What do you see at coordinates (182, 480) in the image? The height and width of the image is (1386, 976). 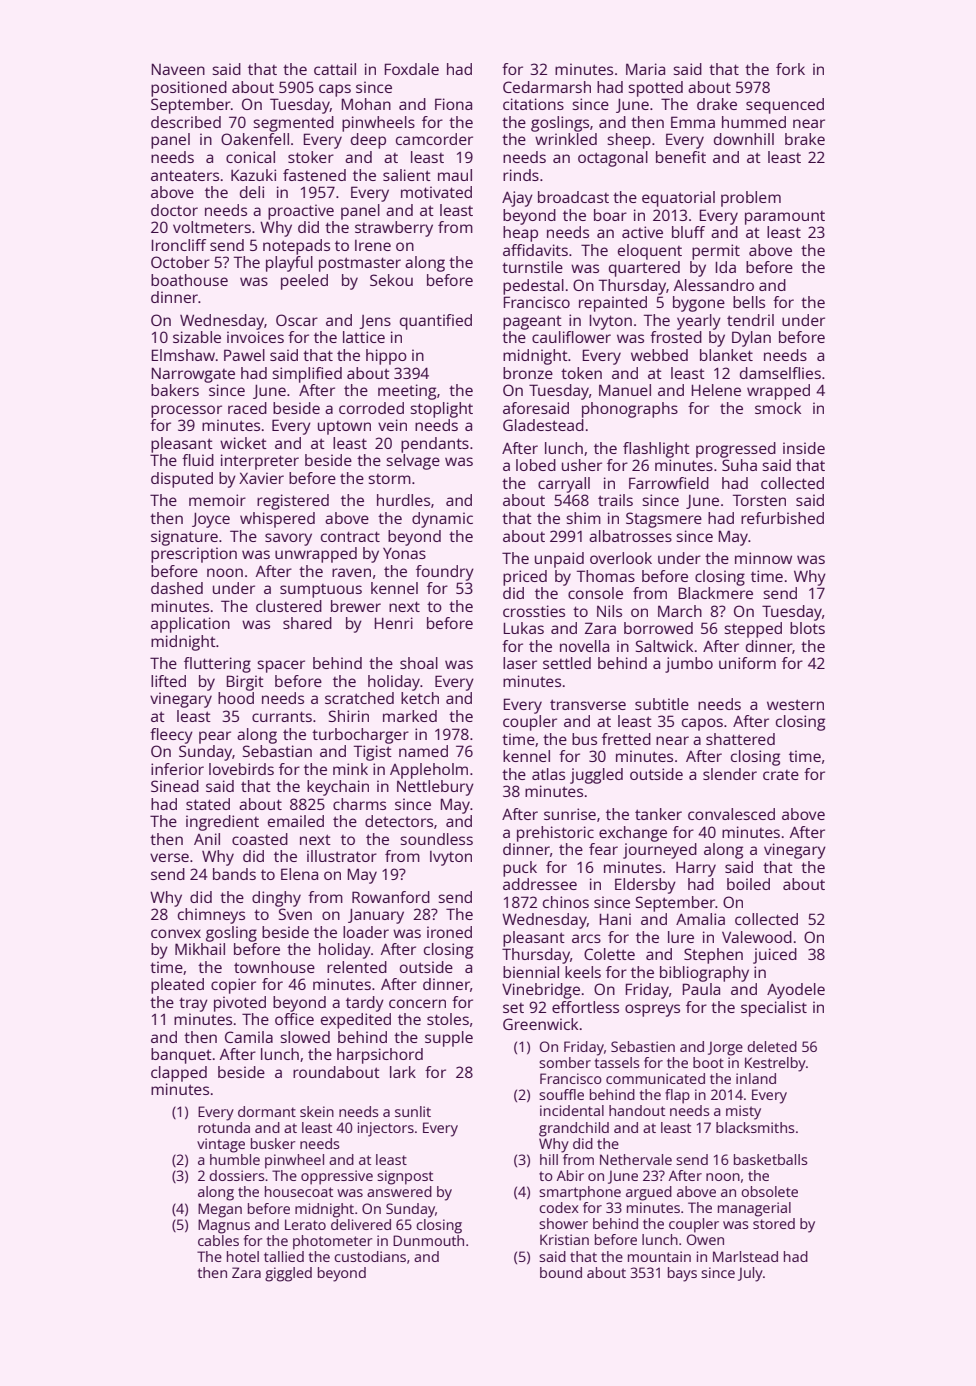 I see `disputed` at bounding box center [182, 480].
